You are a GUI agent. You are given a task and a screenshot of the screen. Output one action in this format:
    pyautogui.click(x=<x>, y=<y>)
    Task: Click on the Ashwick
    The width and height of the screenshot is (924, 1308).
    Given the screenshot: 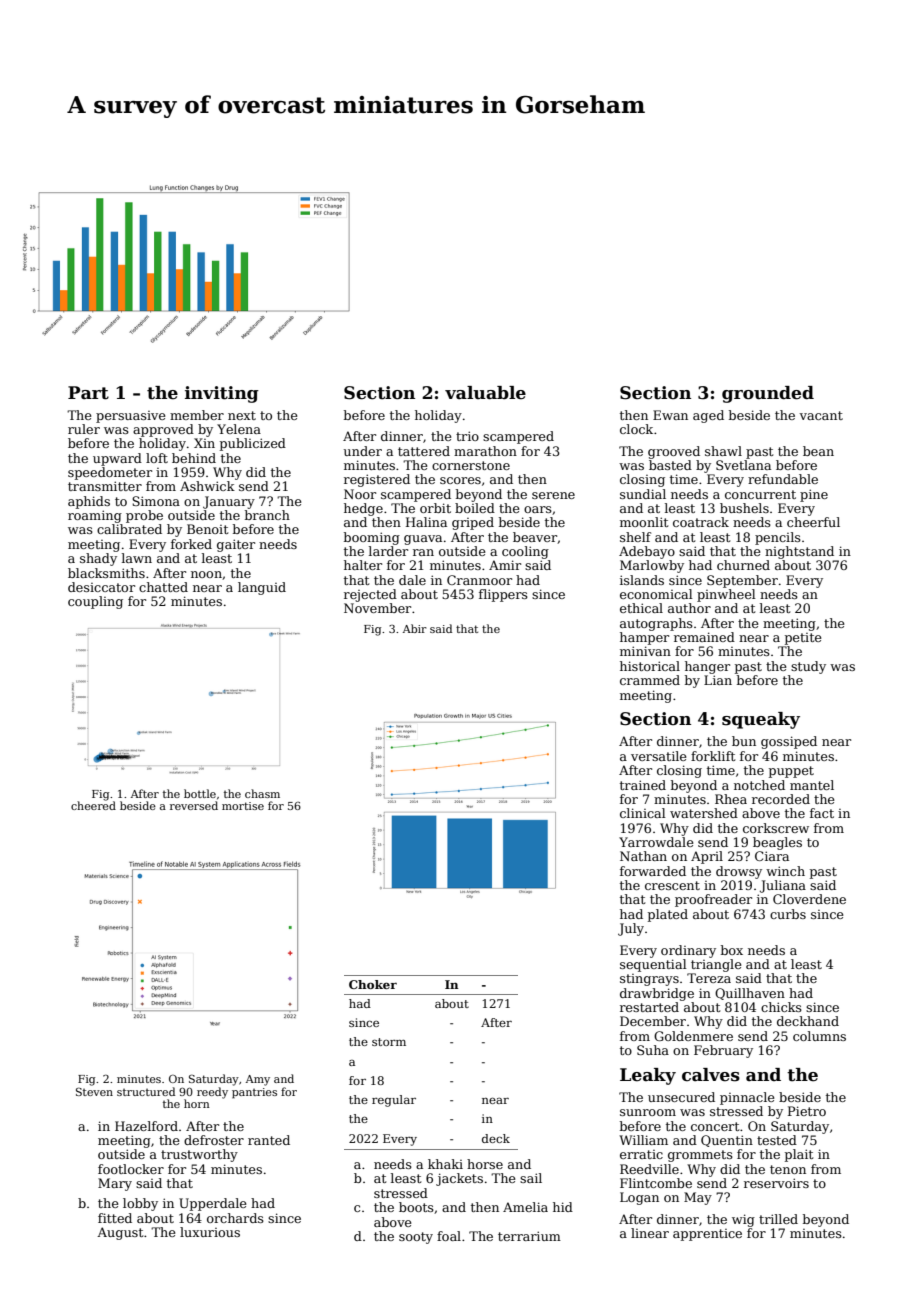 What is the action you would take?
    pyautogui.click(x=207, y=486)
